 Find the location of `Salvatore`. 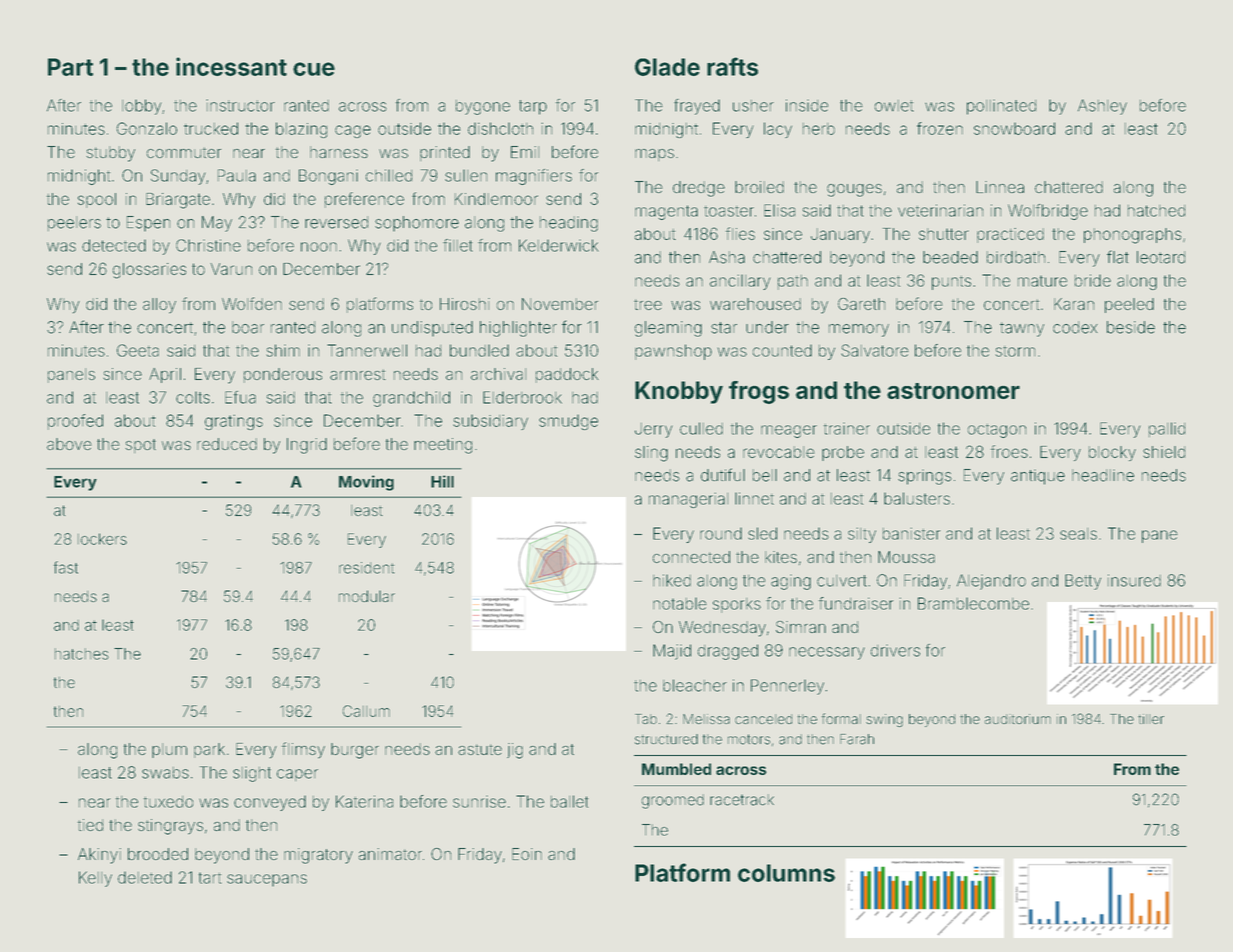

Salvatore is located at coordinates (875, 350).
